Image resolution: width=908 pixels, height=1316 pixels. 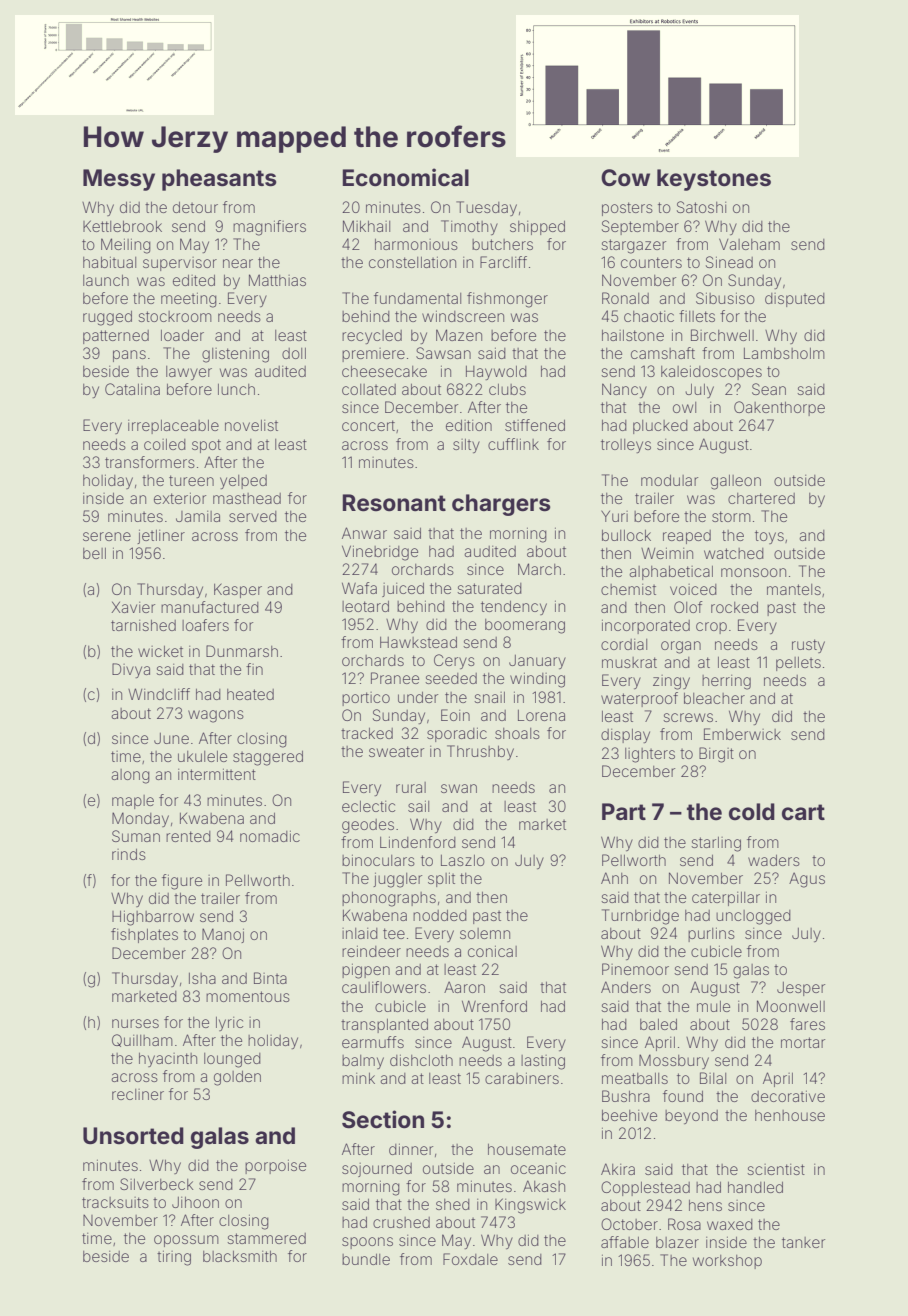 What do you see at coordinates (119, 180) in the page?
I see `Messy` at bounding box center [119, 180].
